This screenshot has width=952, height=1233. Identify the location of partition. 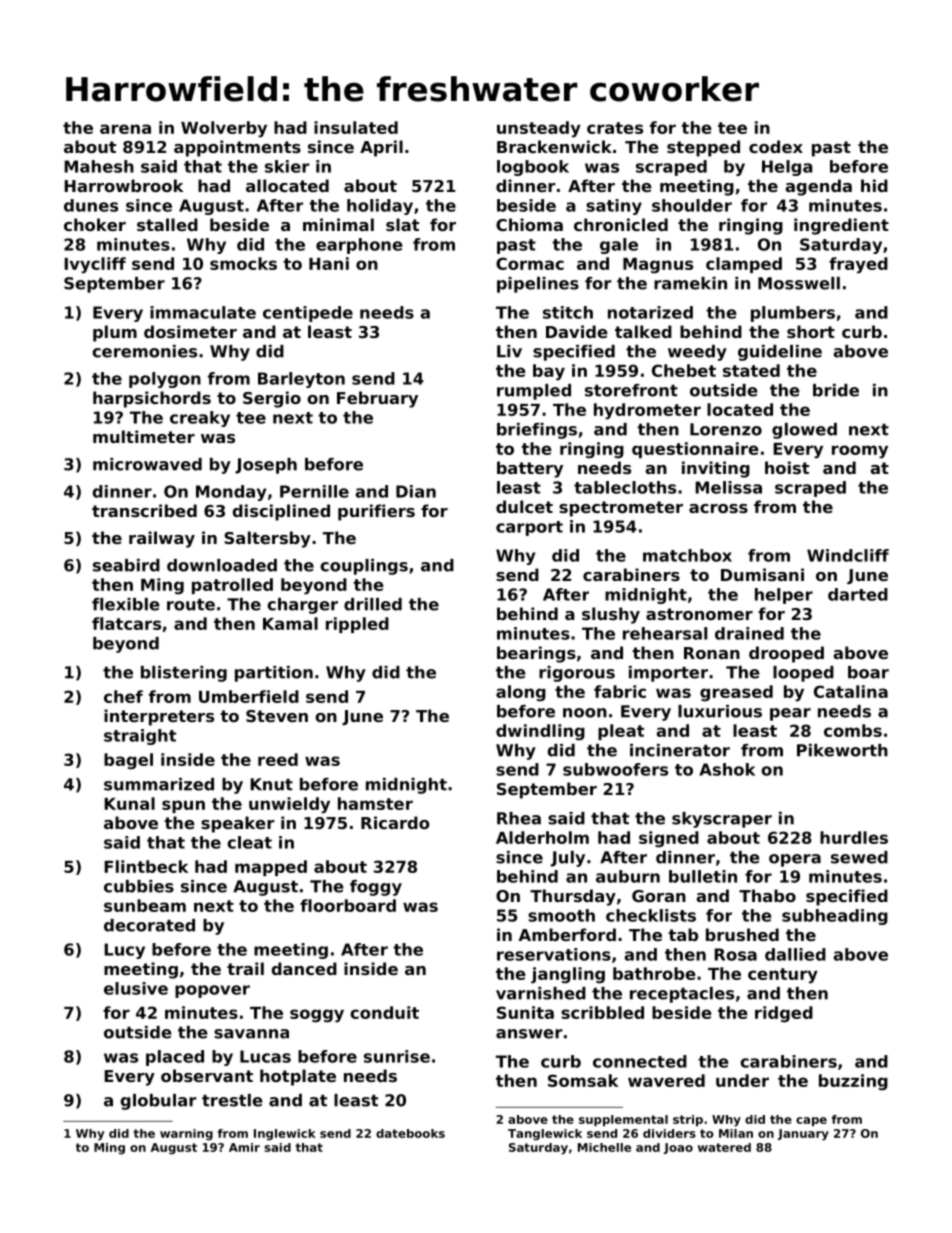
(274, 674).
